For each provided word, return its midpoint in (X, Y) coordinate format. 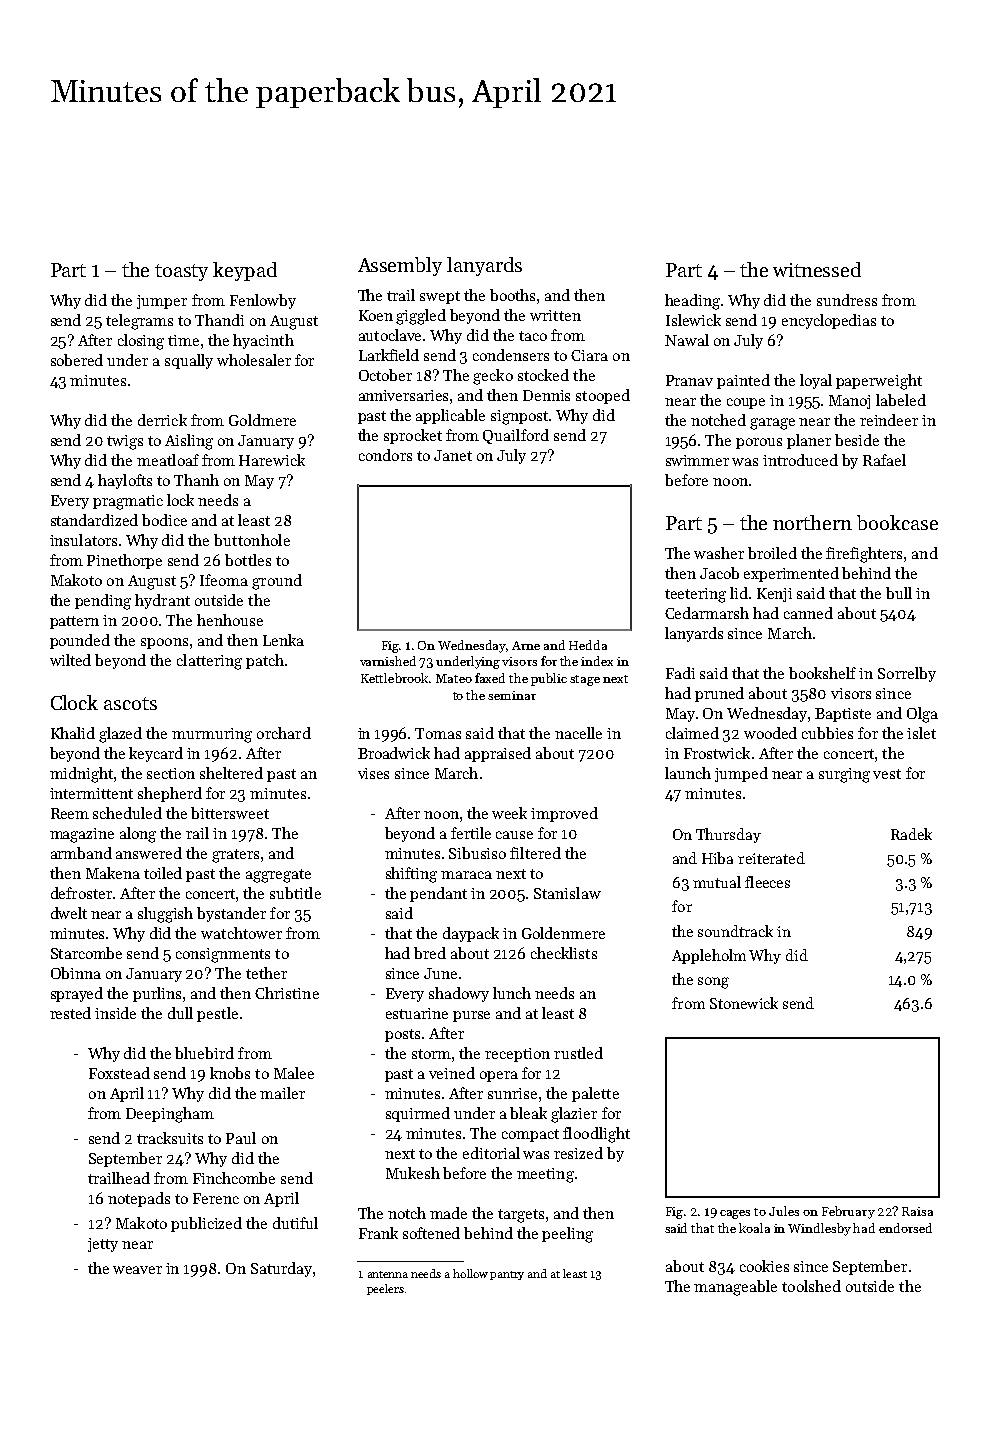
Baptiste (843, 715)
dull (180, 1013)
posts (402, 1035)
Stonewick (744, 1003)
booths (512, 295)
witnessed (817, 269)
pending (103, 602)
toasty (181, 272)
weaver (137, 1270)
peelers (385, 1289)
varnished (388, 661)
